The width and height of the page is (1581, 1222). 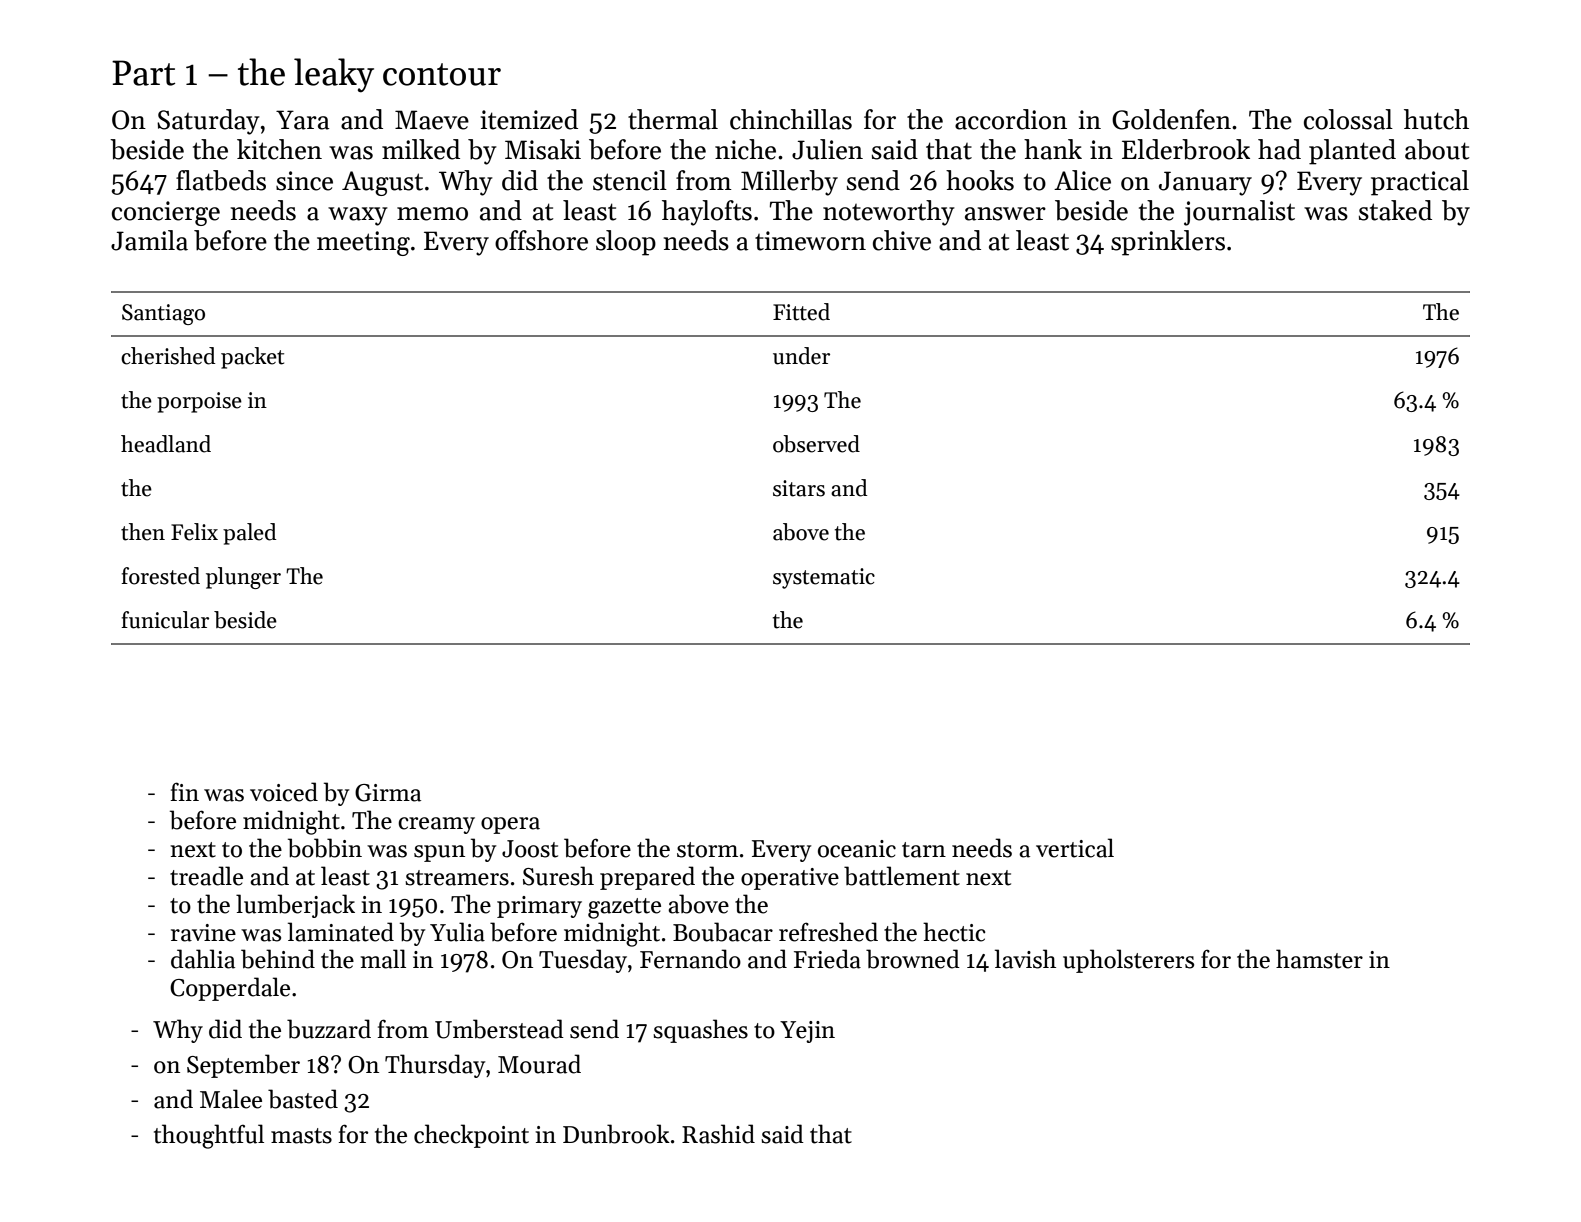 I want to click on Saturday, so click(x=208, y=122).
